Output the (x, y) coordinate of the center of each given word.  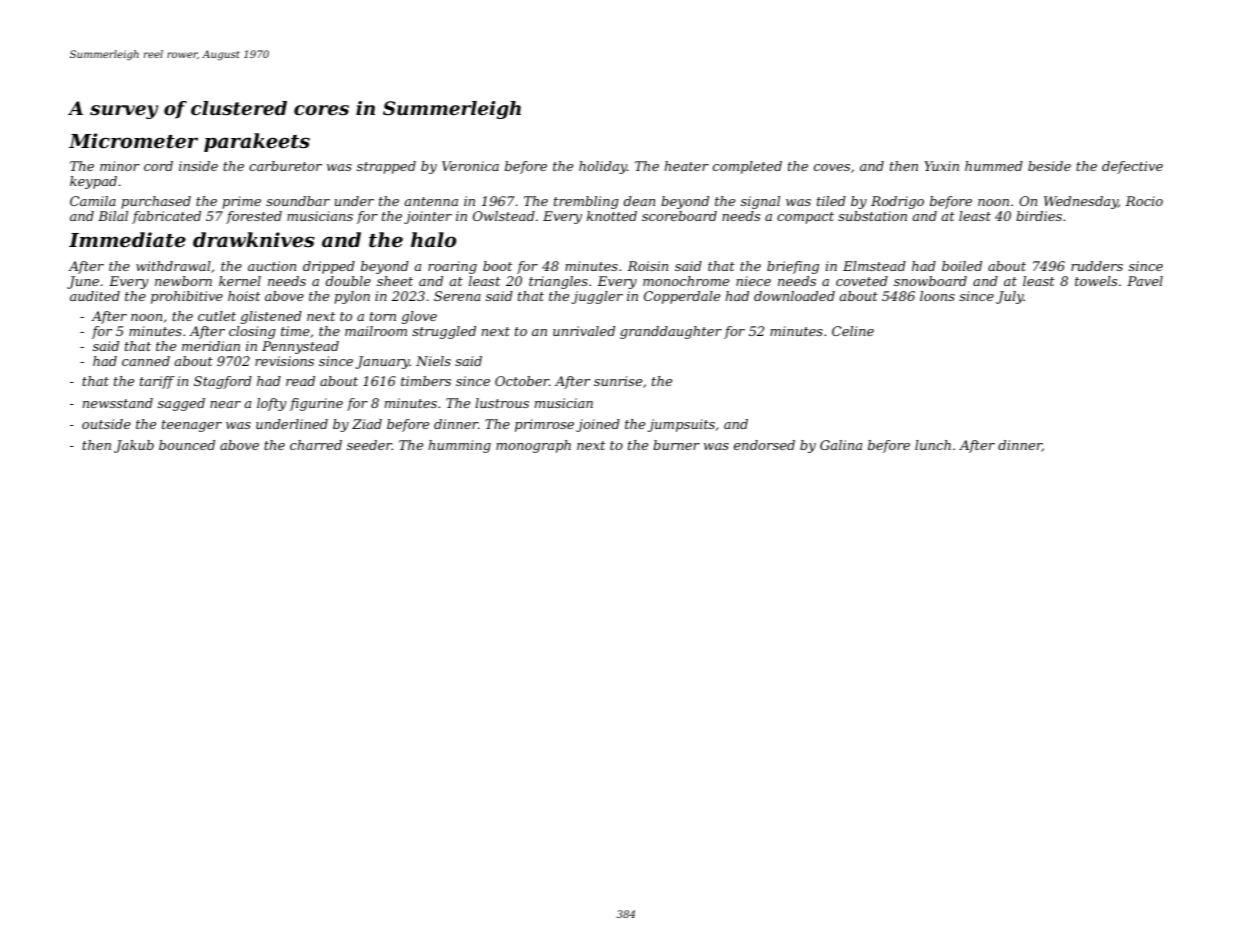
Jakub (134, 446)
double (348, 281)
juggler (597, 297)
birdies (1039, 216)
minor (120, 166)
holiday (603, 167)
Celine (853, 331)
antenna (431, 201)
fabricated (166, 217)
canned (146, 361)
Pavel (1145, 281)
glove (419, 317)
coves (832, 167)
